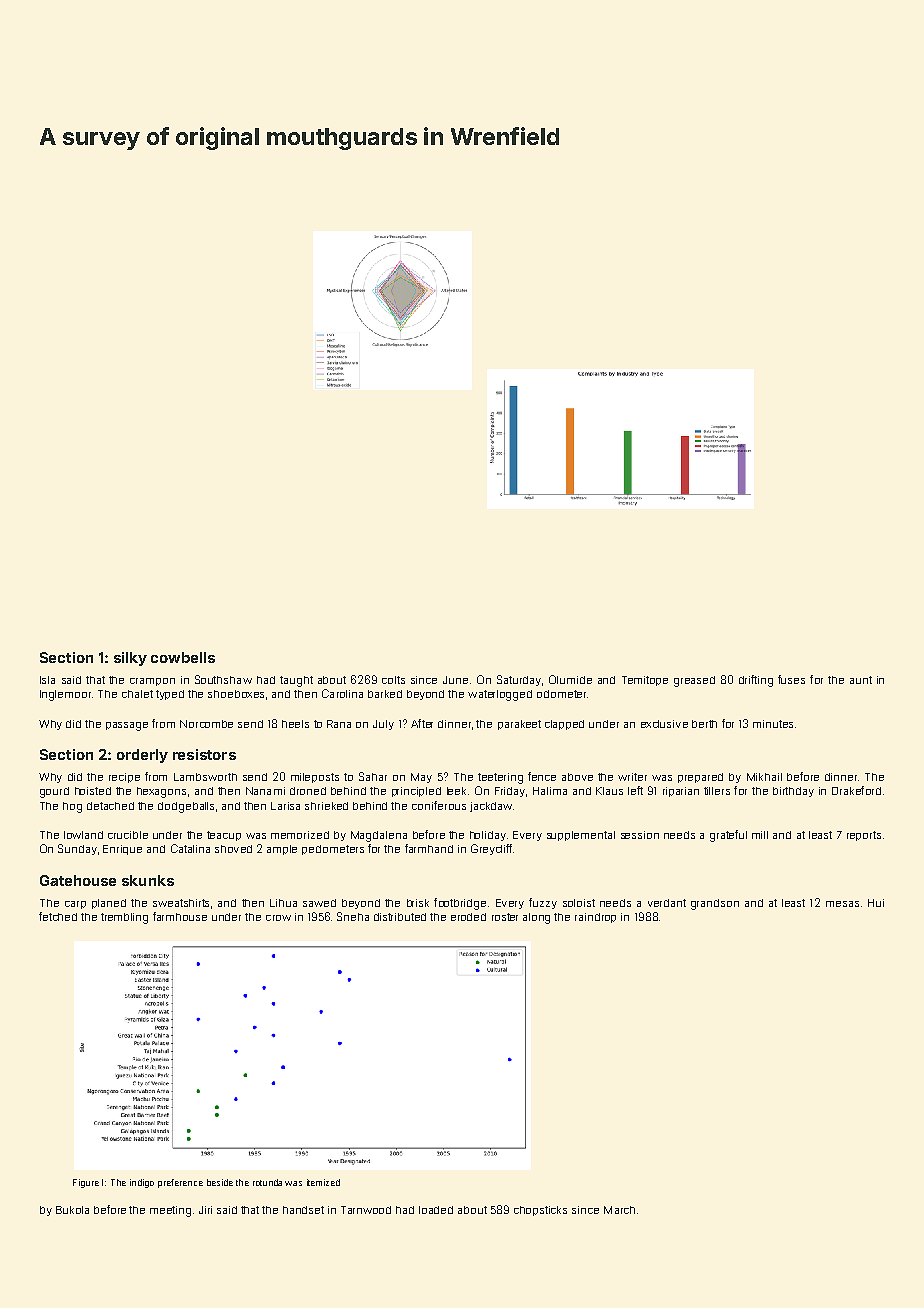 Image resolution: width=924 pixels, height=1308 pixels. What do you see at coordinates (536, 918) in the screenshot?
I see `along` at bounding box center [536, 918].
